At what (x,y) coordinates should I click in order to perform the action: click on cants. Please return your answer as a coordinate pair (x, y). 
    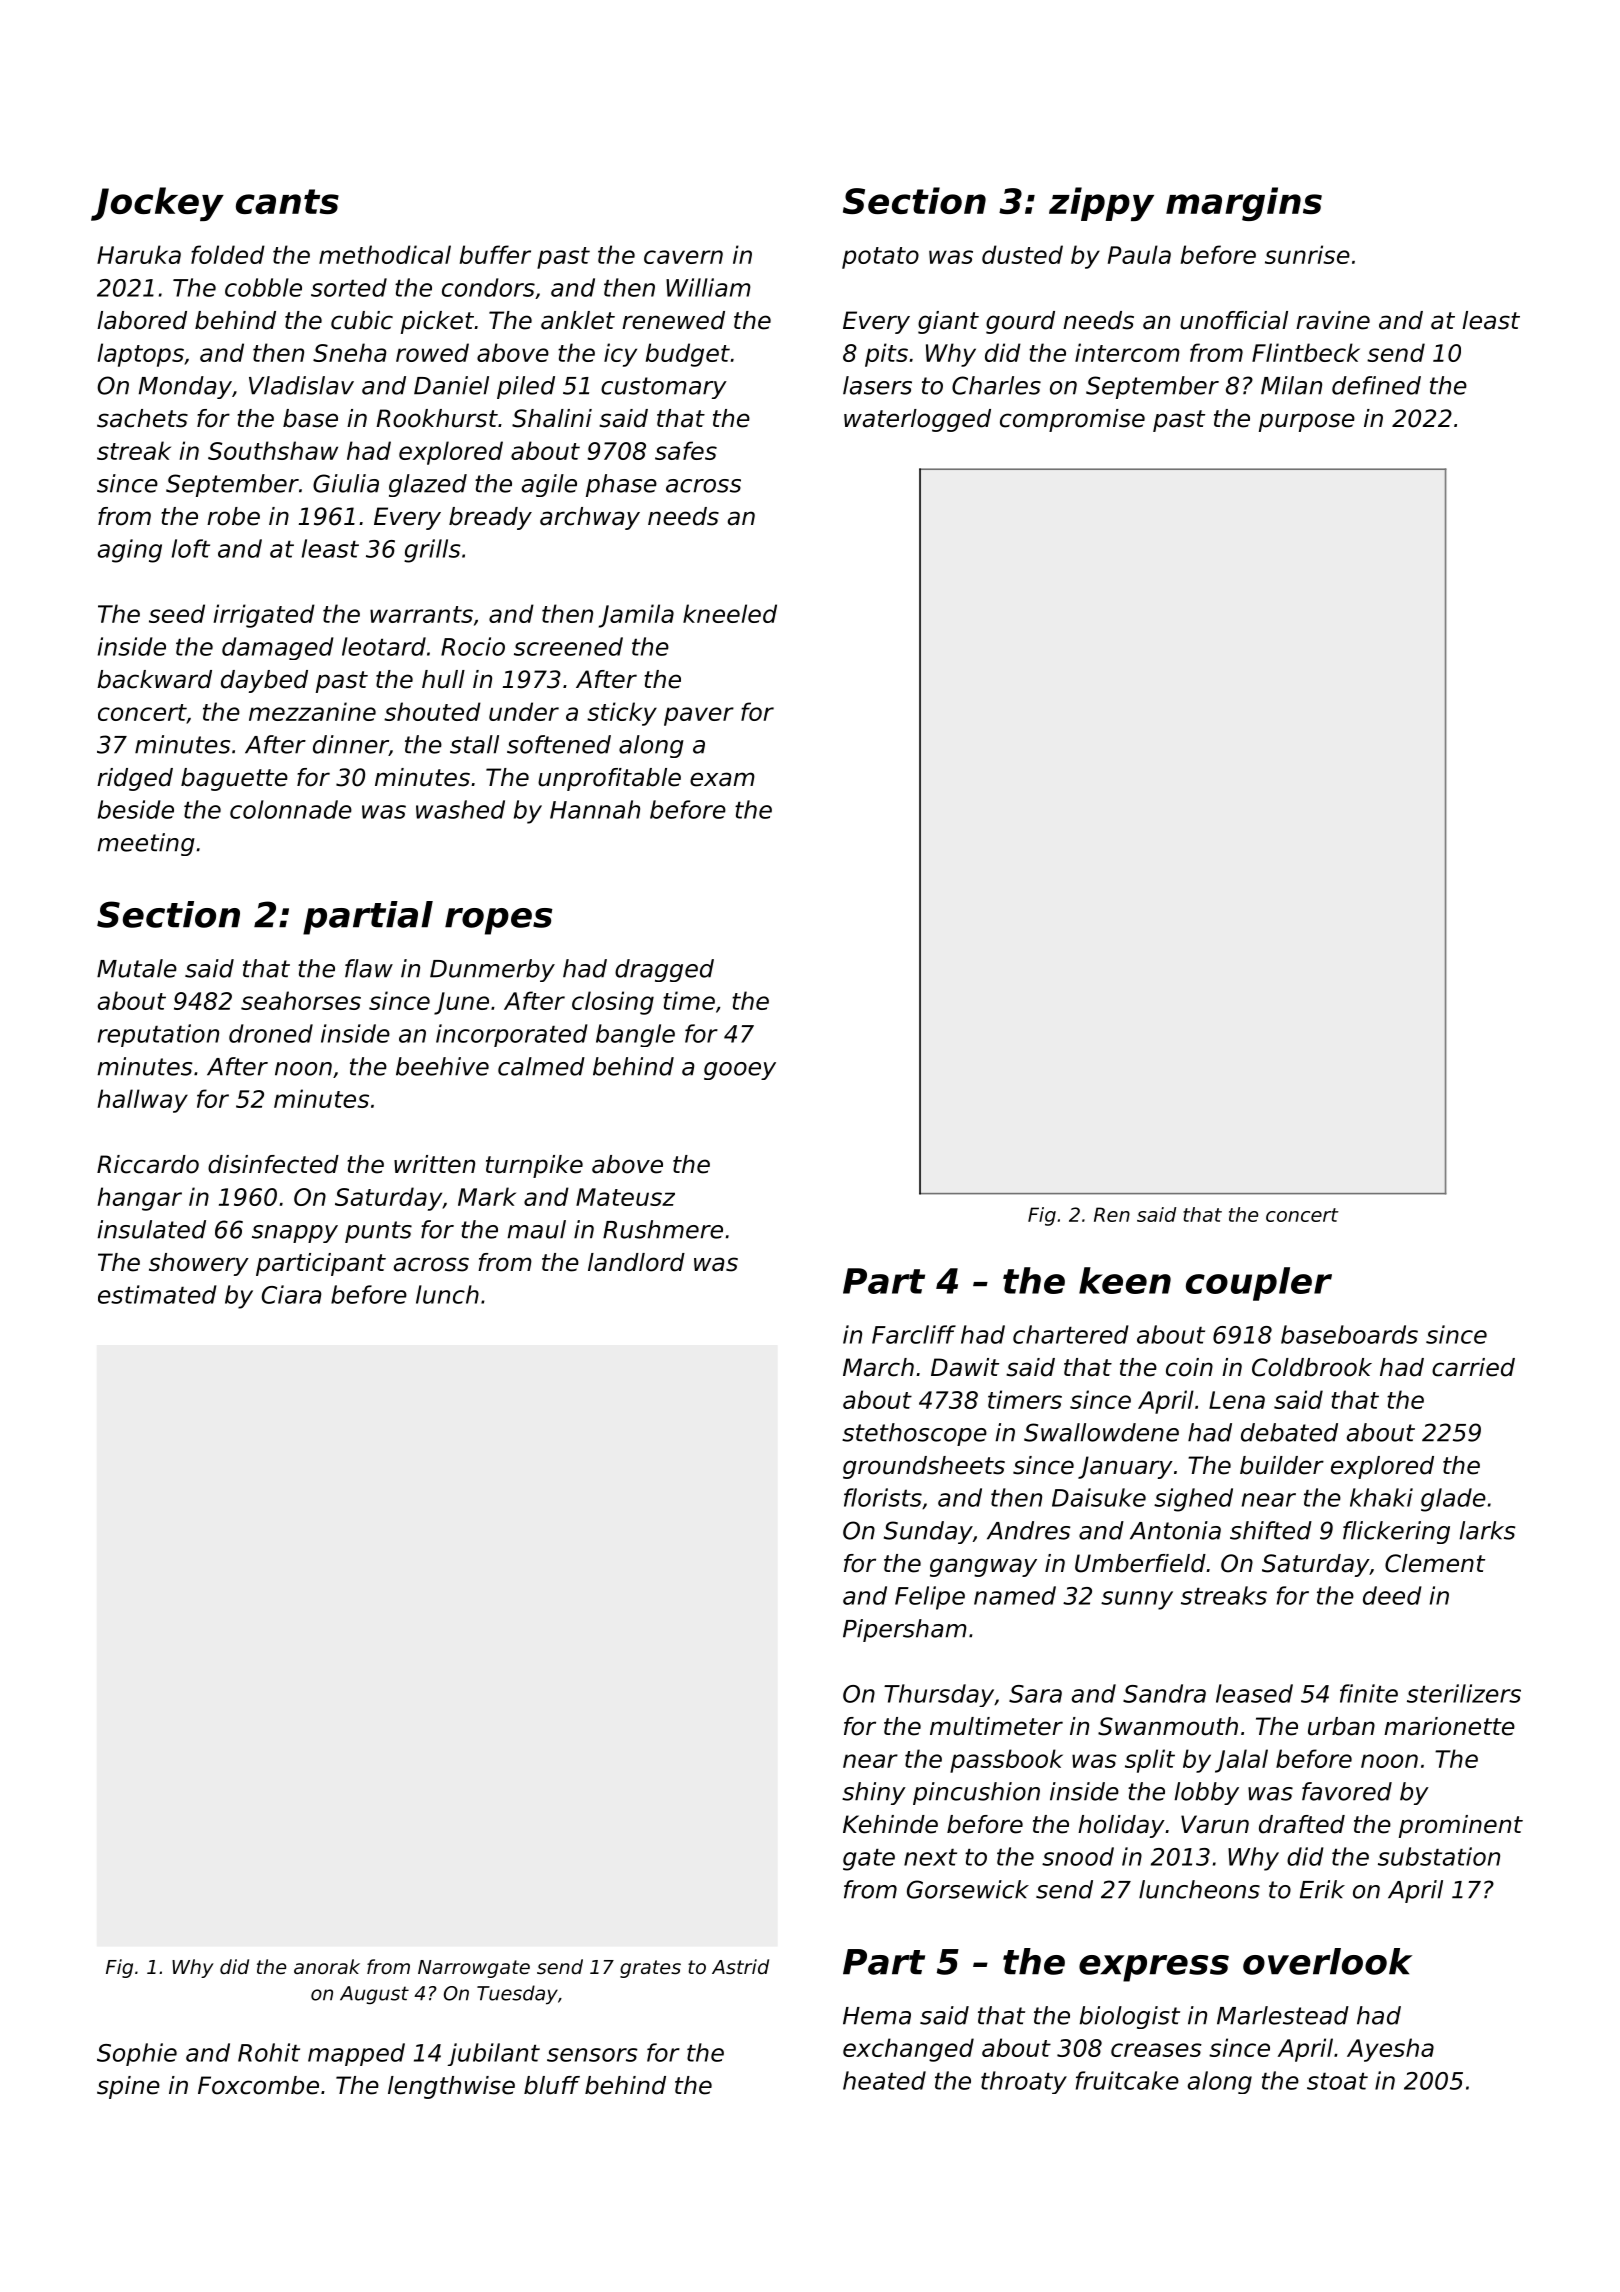
    Looking at the image, I should click on (287, 201).
